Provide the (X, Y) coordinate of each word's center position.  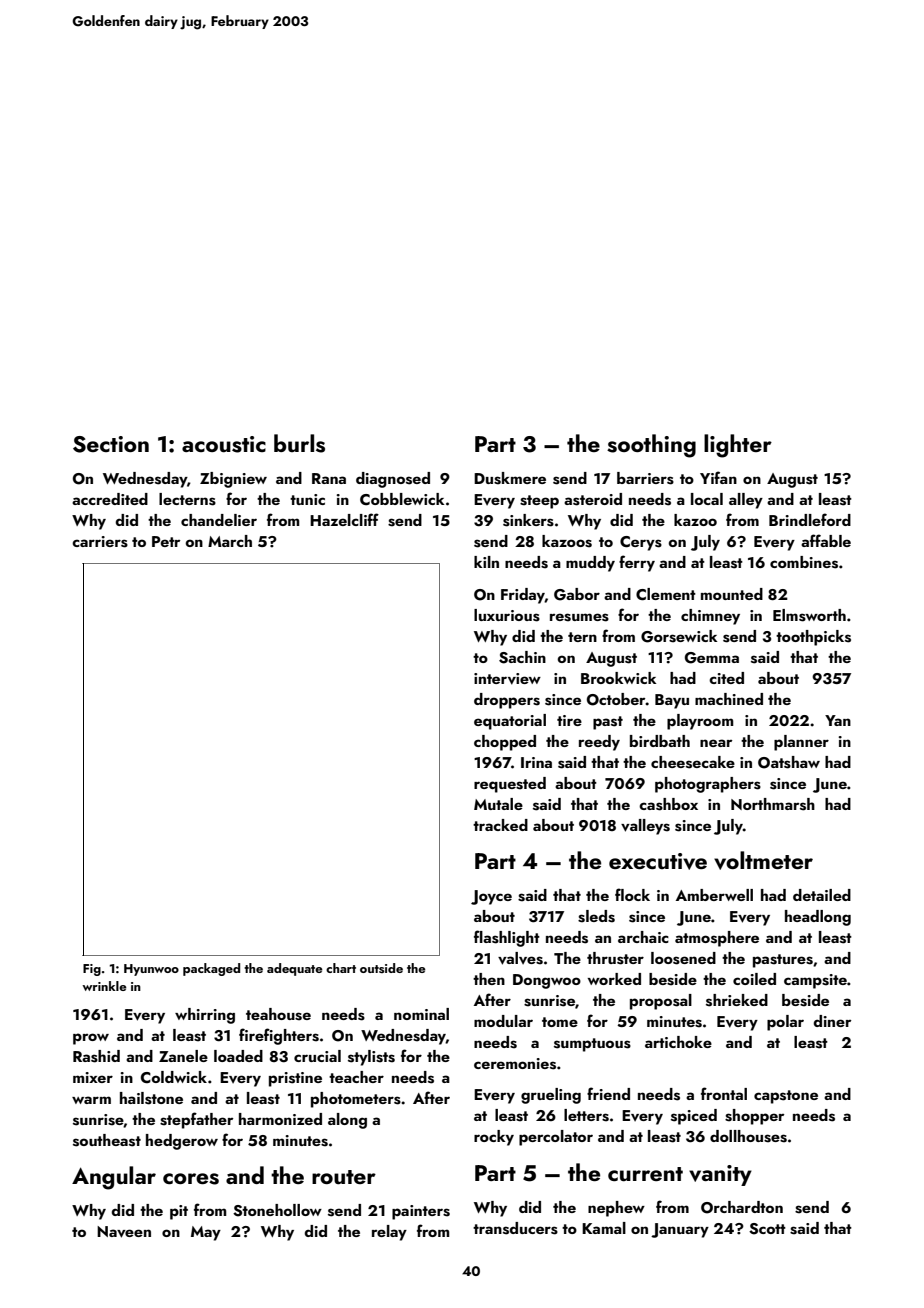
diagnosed (393, 480)
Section (111, 444)
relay (389, 1233)
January (680, 1230)
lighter (738, 446)
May (206, 1233)
